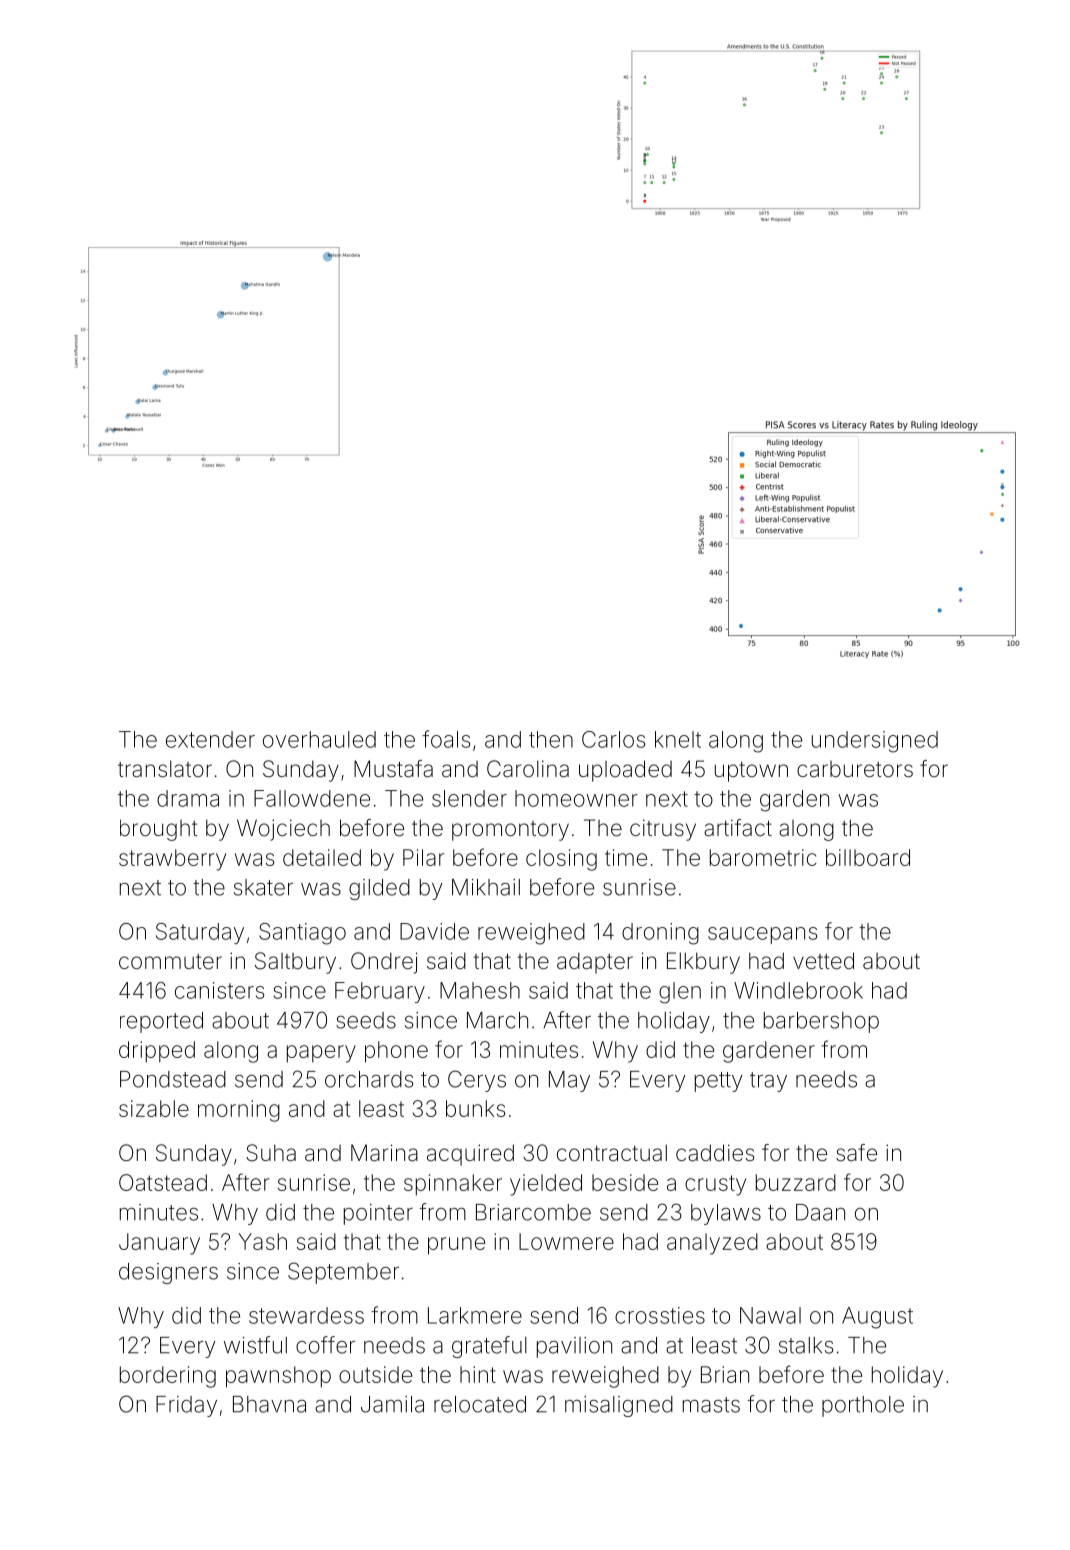  Describe the element at coordinates (574, 1347) in the image. I see `pavilion` at that location.
